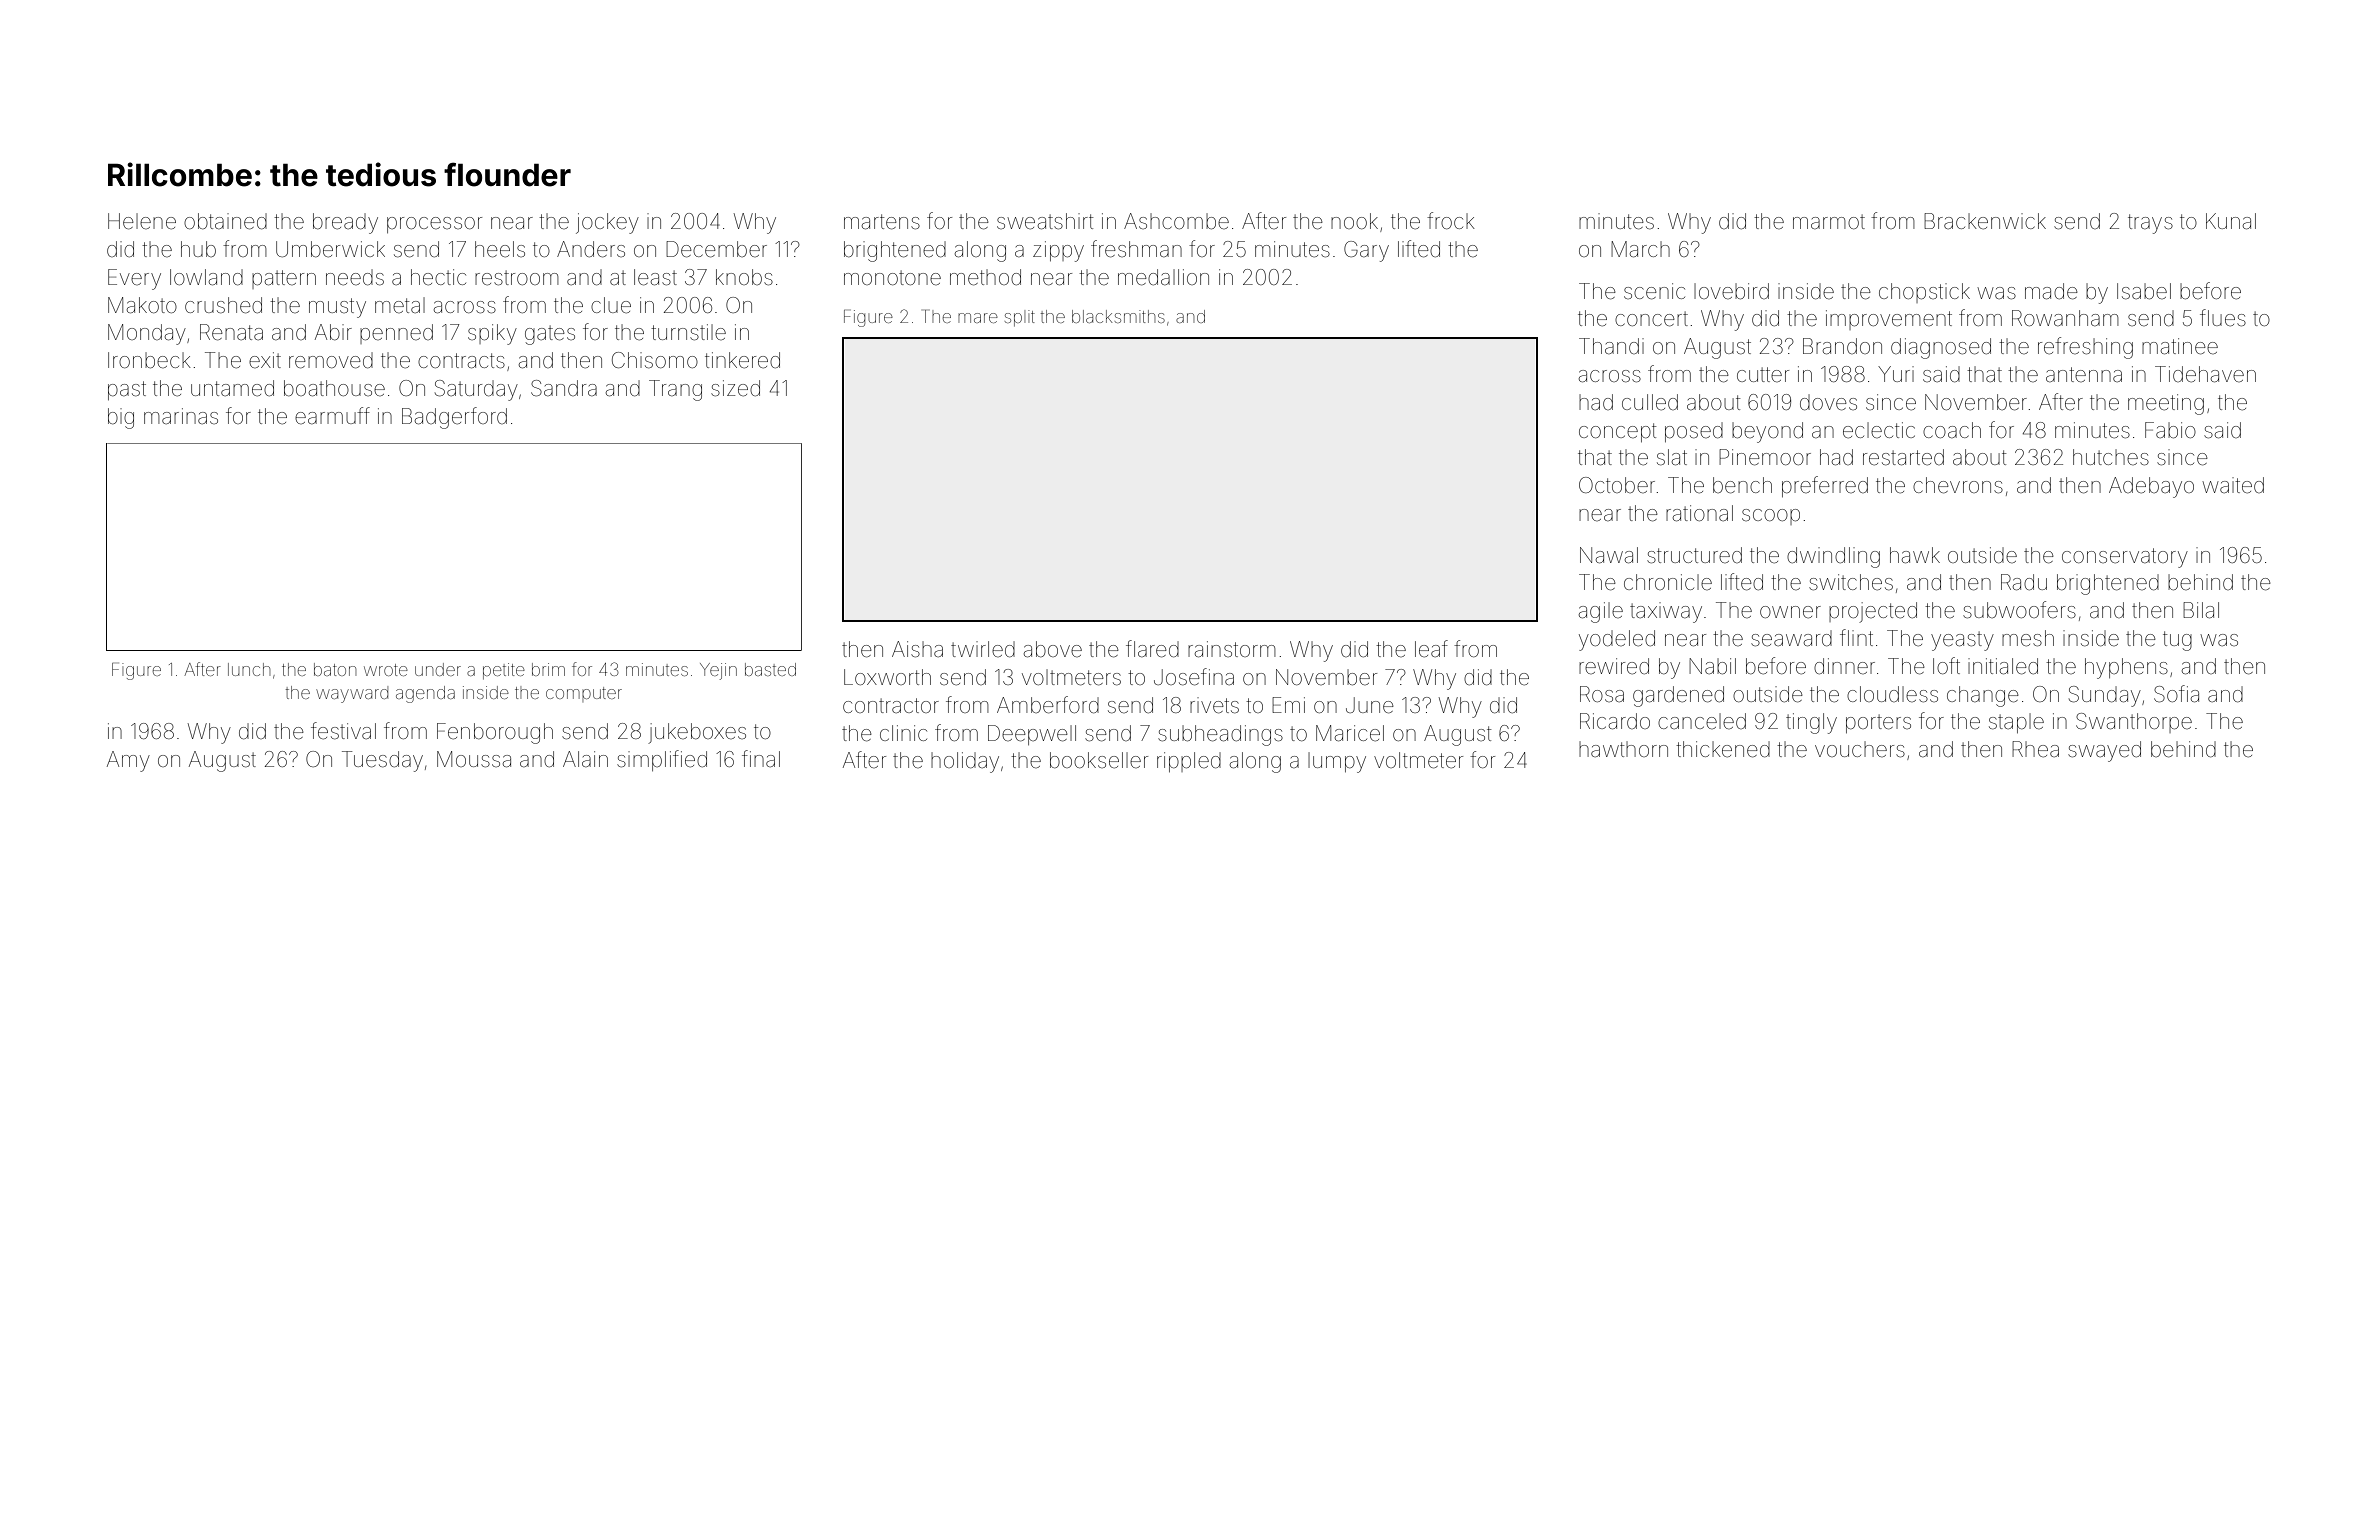 This screenshot has width=2380, height=1540. What do you see at coordinates (337, 308) in the screenshot?
I see `musty` at bounding box center [337, 308].
